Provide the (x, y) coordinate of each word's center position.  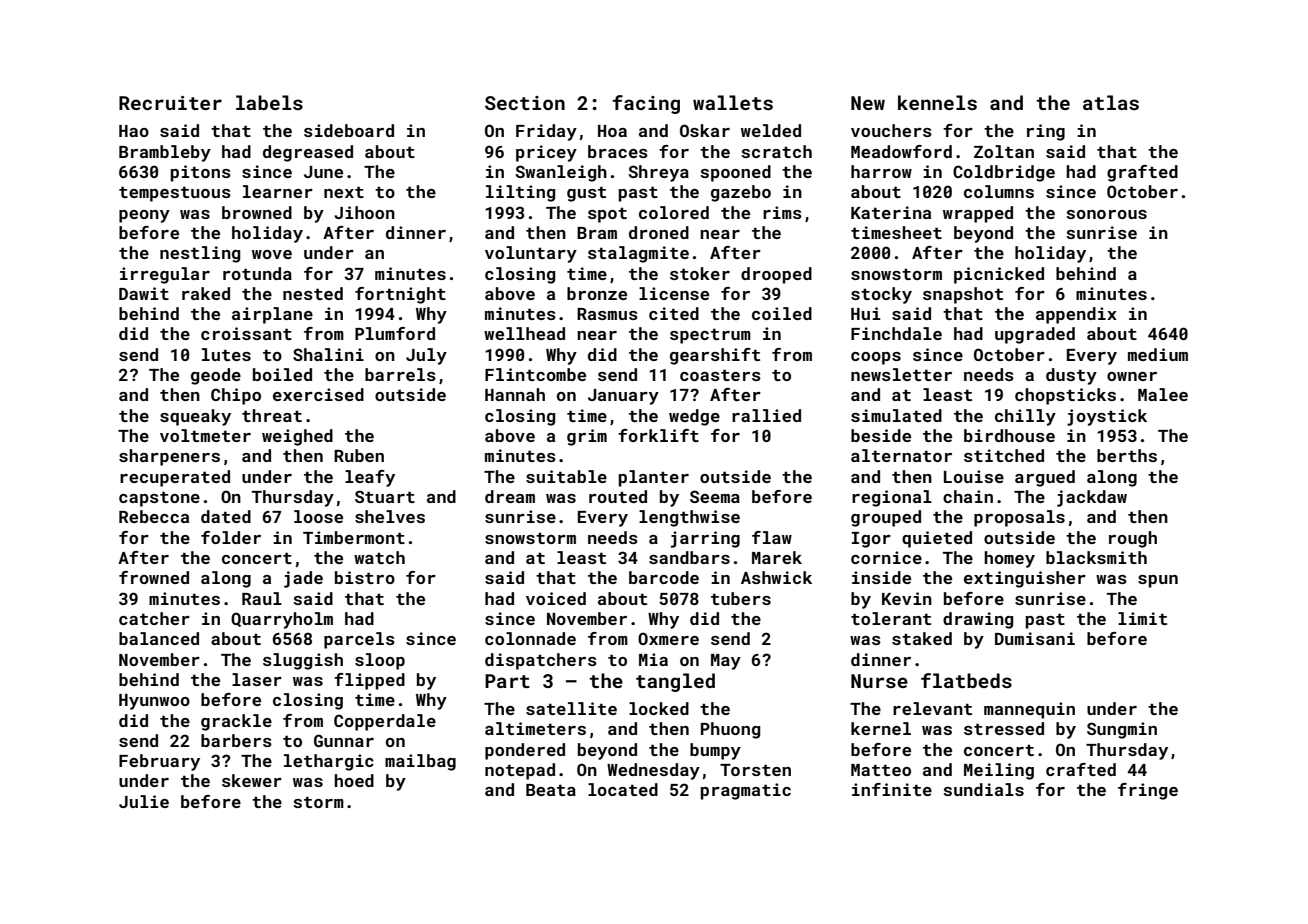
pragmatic (746, 791)
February (159, 762)
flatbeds (966, 680)
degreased (308, 153)
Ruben (359, 455)
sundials (983, 789)
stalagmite (638, 254)
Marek (777, 557)
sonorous (1106, 214)
